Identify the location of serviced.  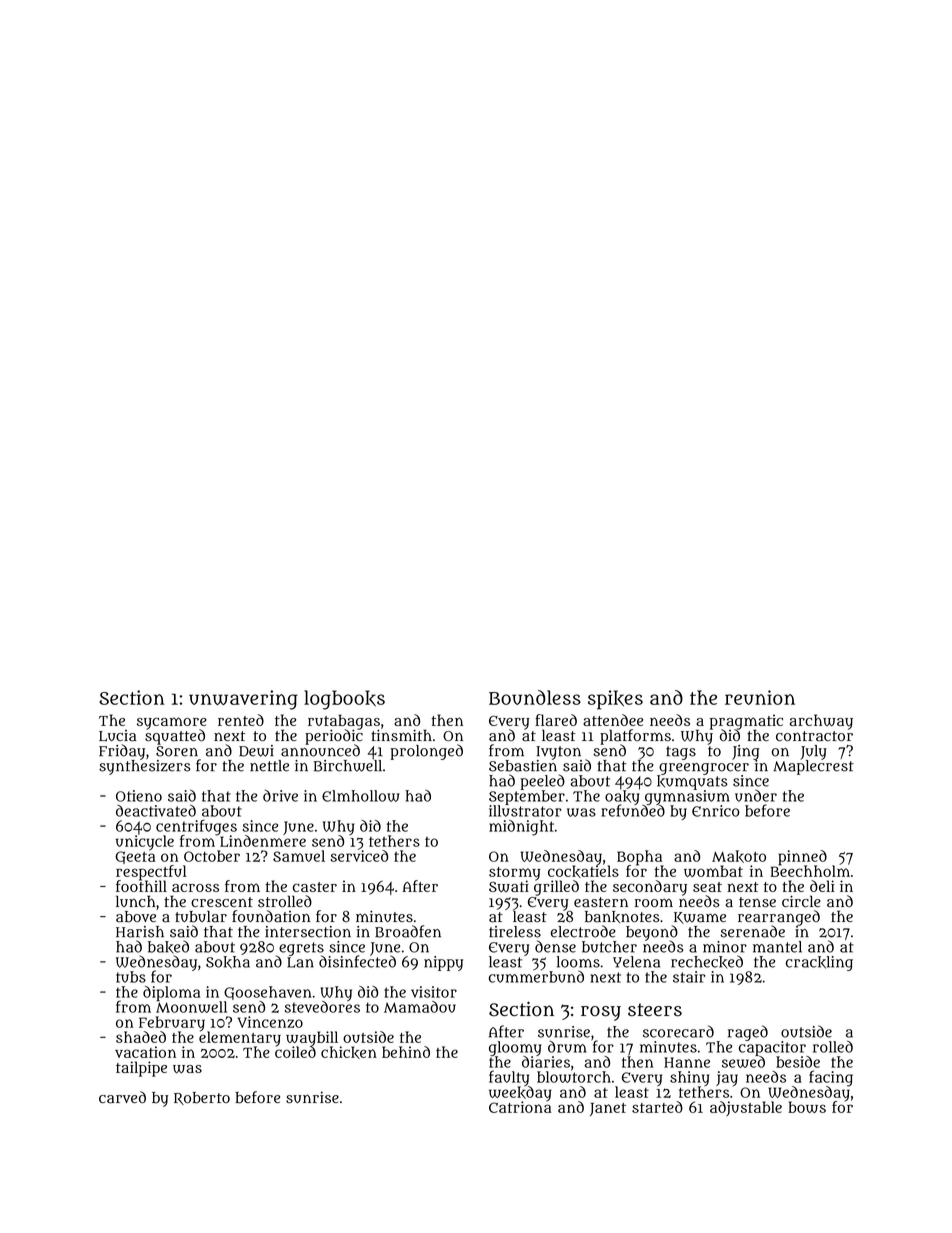
(359, 856).
